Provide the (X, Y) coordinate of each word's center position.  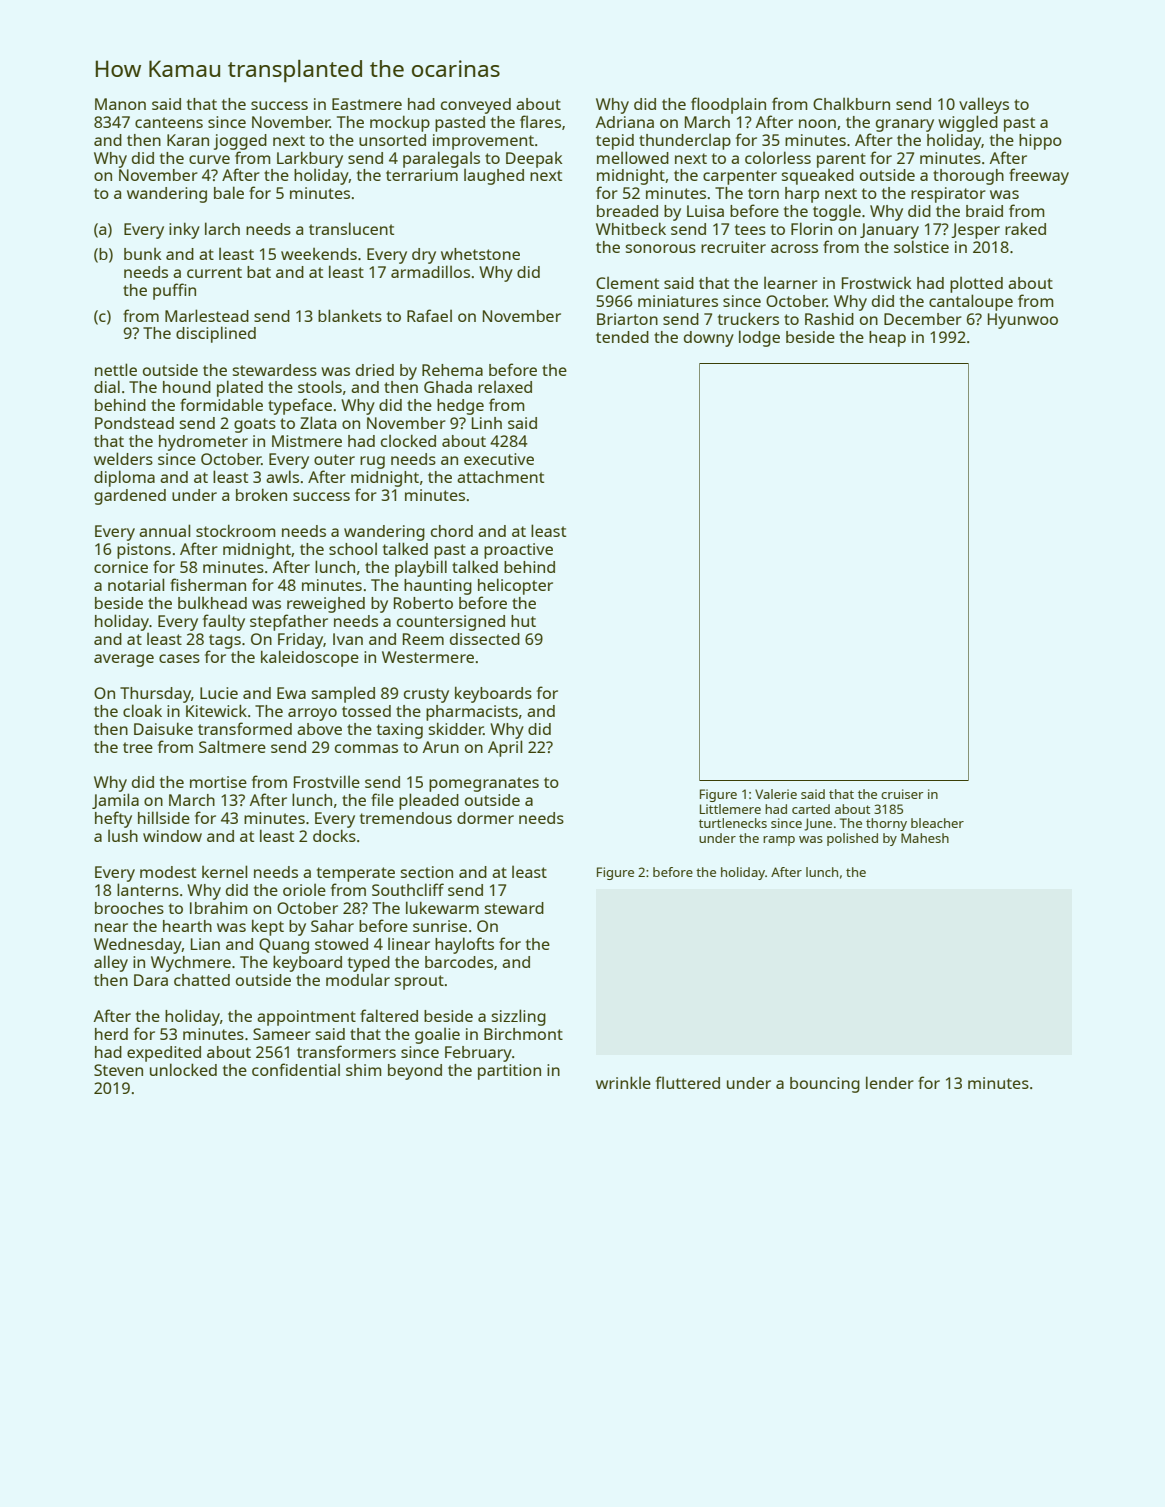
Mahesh (925, 838)
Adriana (625, 122)
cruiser (902, 794)
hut (523, 621)
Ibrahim (219, 908)
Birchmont (523, 1034)
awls (282, 476)
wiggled (968, 123)
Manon (120, 104)
